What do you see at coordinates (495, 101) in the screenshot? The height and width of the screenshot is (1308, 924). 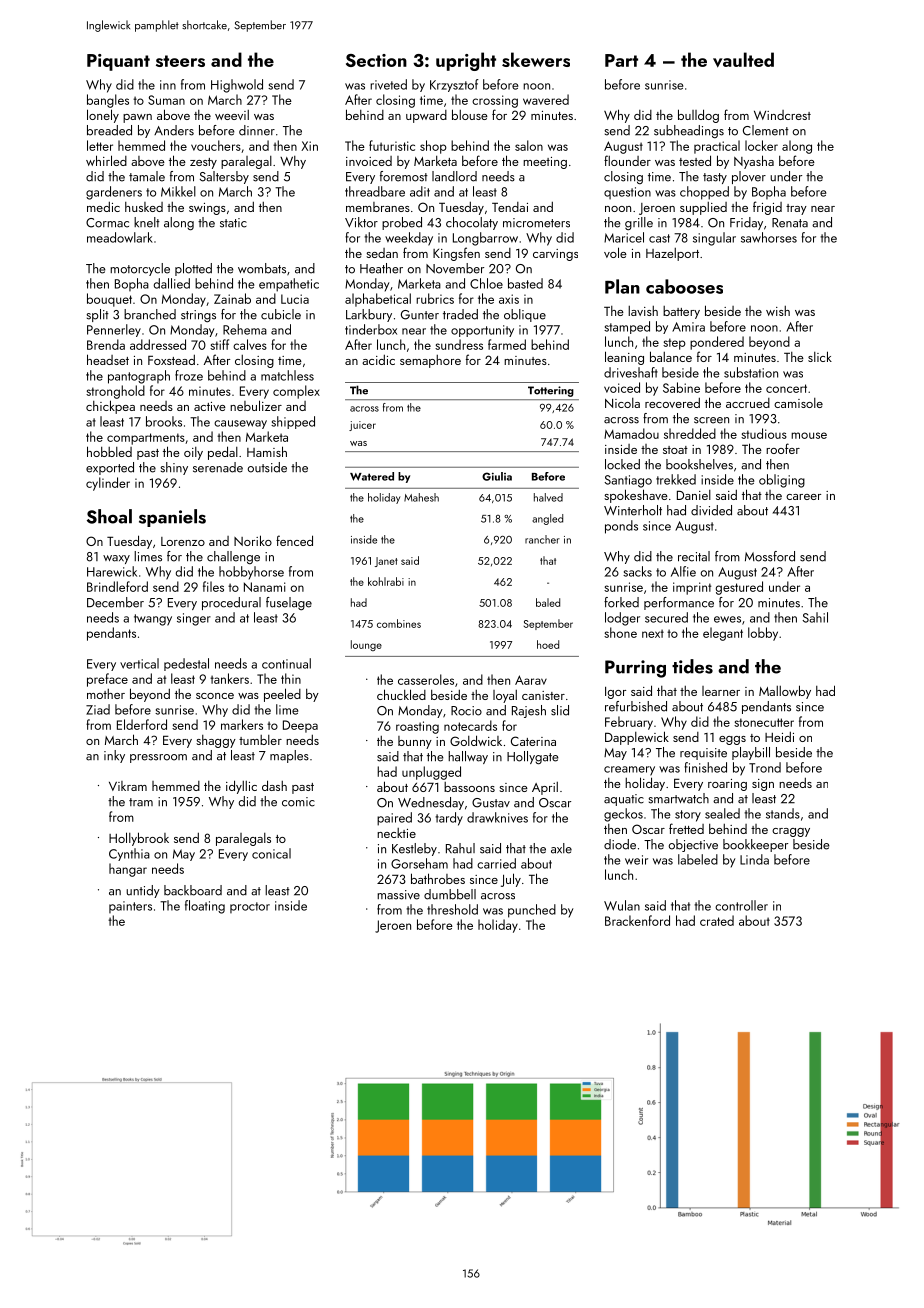 I see `crossing` at bounding box center [495, 101].
